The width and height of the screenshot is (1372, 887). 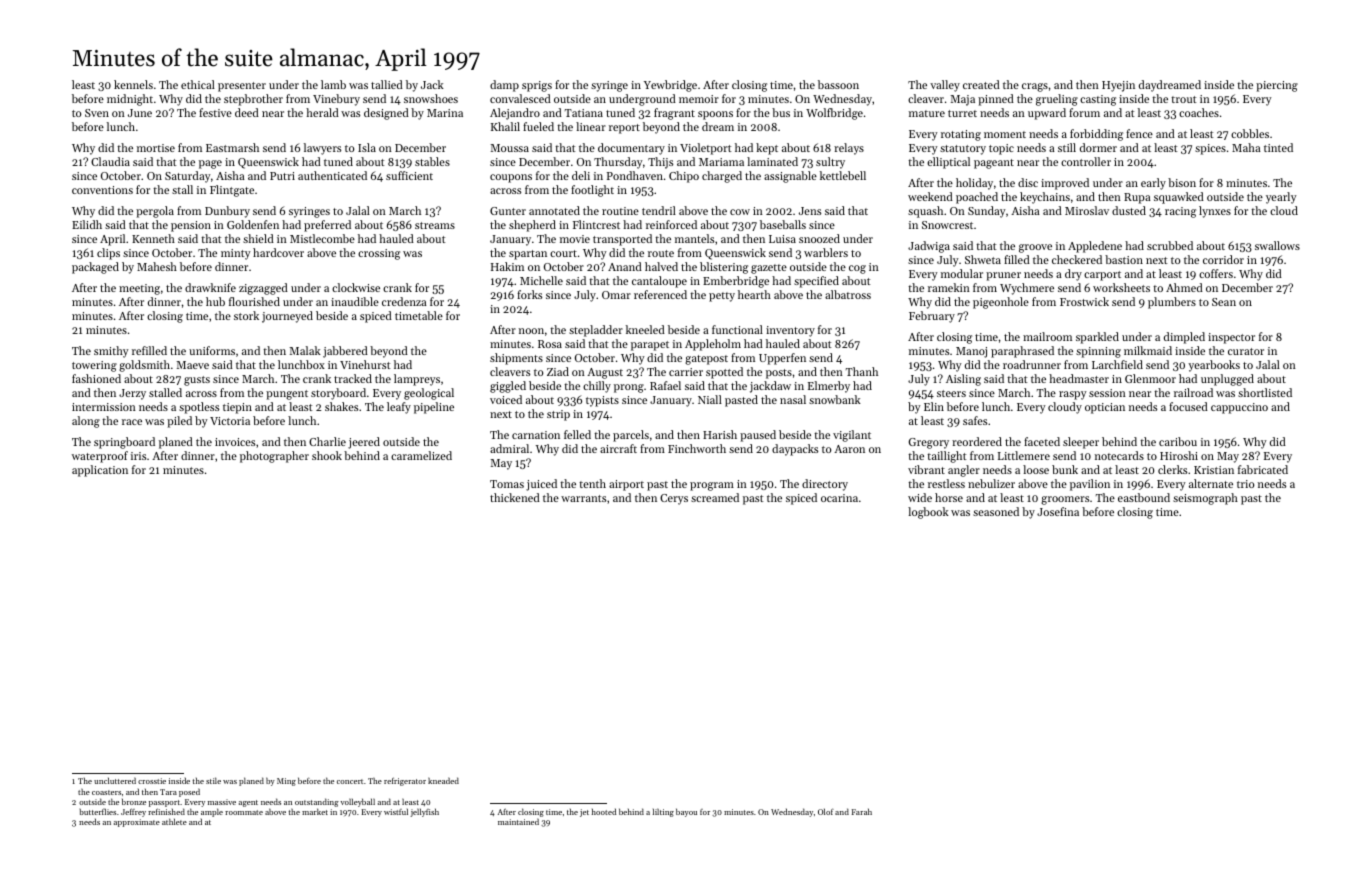 What do you see at coordinates (699, 99) in the screenshot?
I see `memoir` at bounding box center [699, 99].
